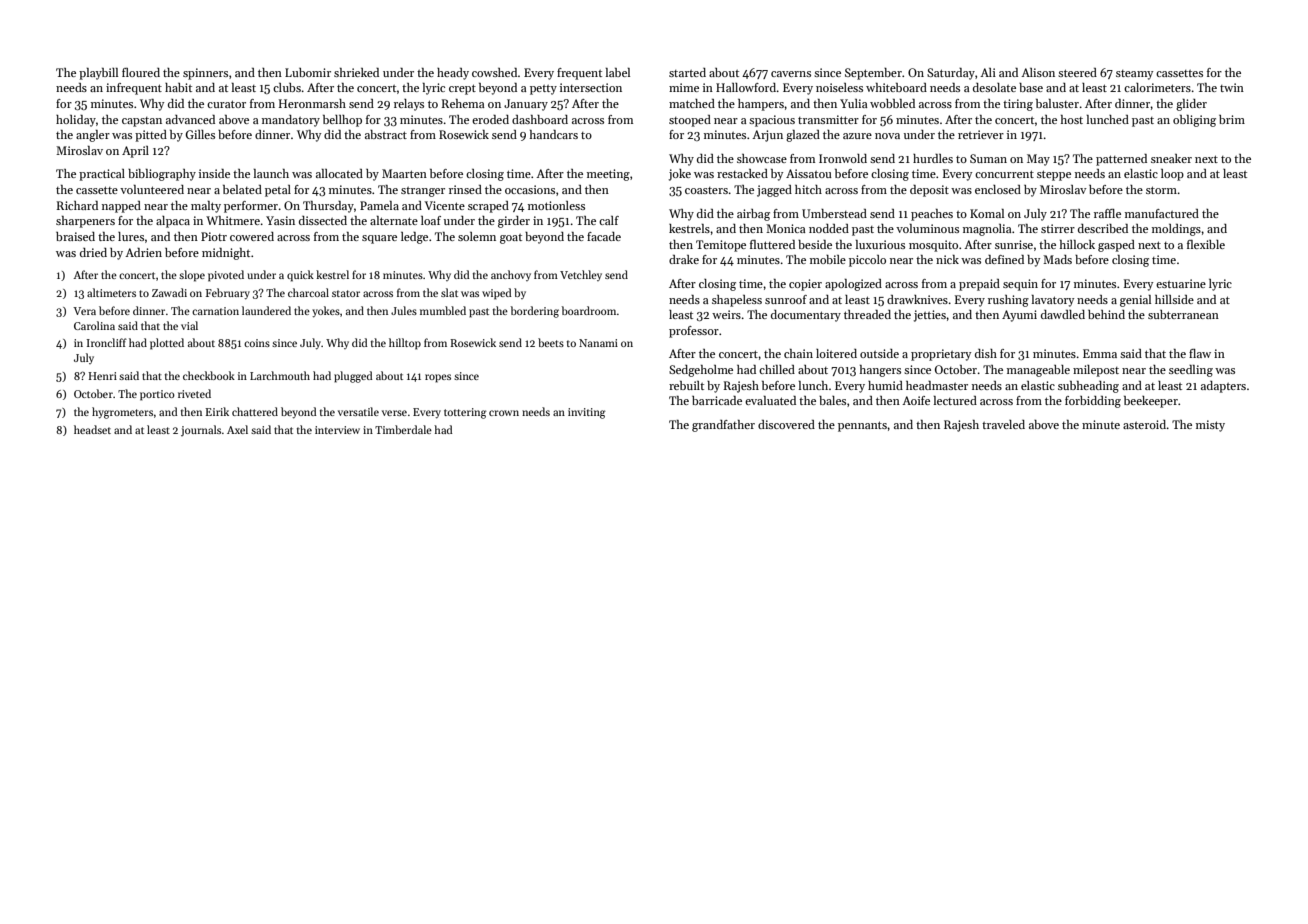 The width and height of the image is (1308, 924). Describe the element at coordinates (173, 222) in the image. I see `alpaca` at that location.
